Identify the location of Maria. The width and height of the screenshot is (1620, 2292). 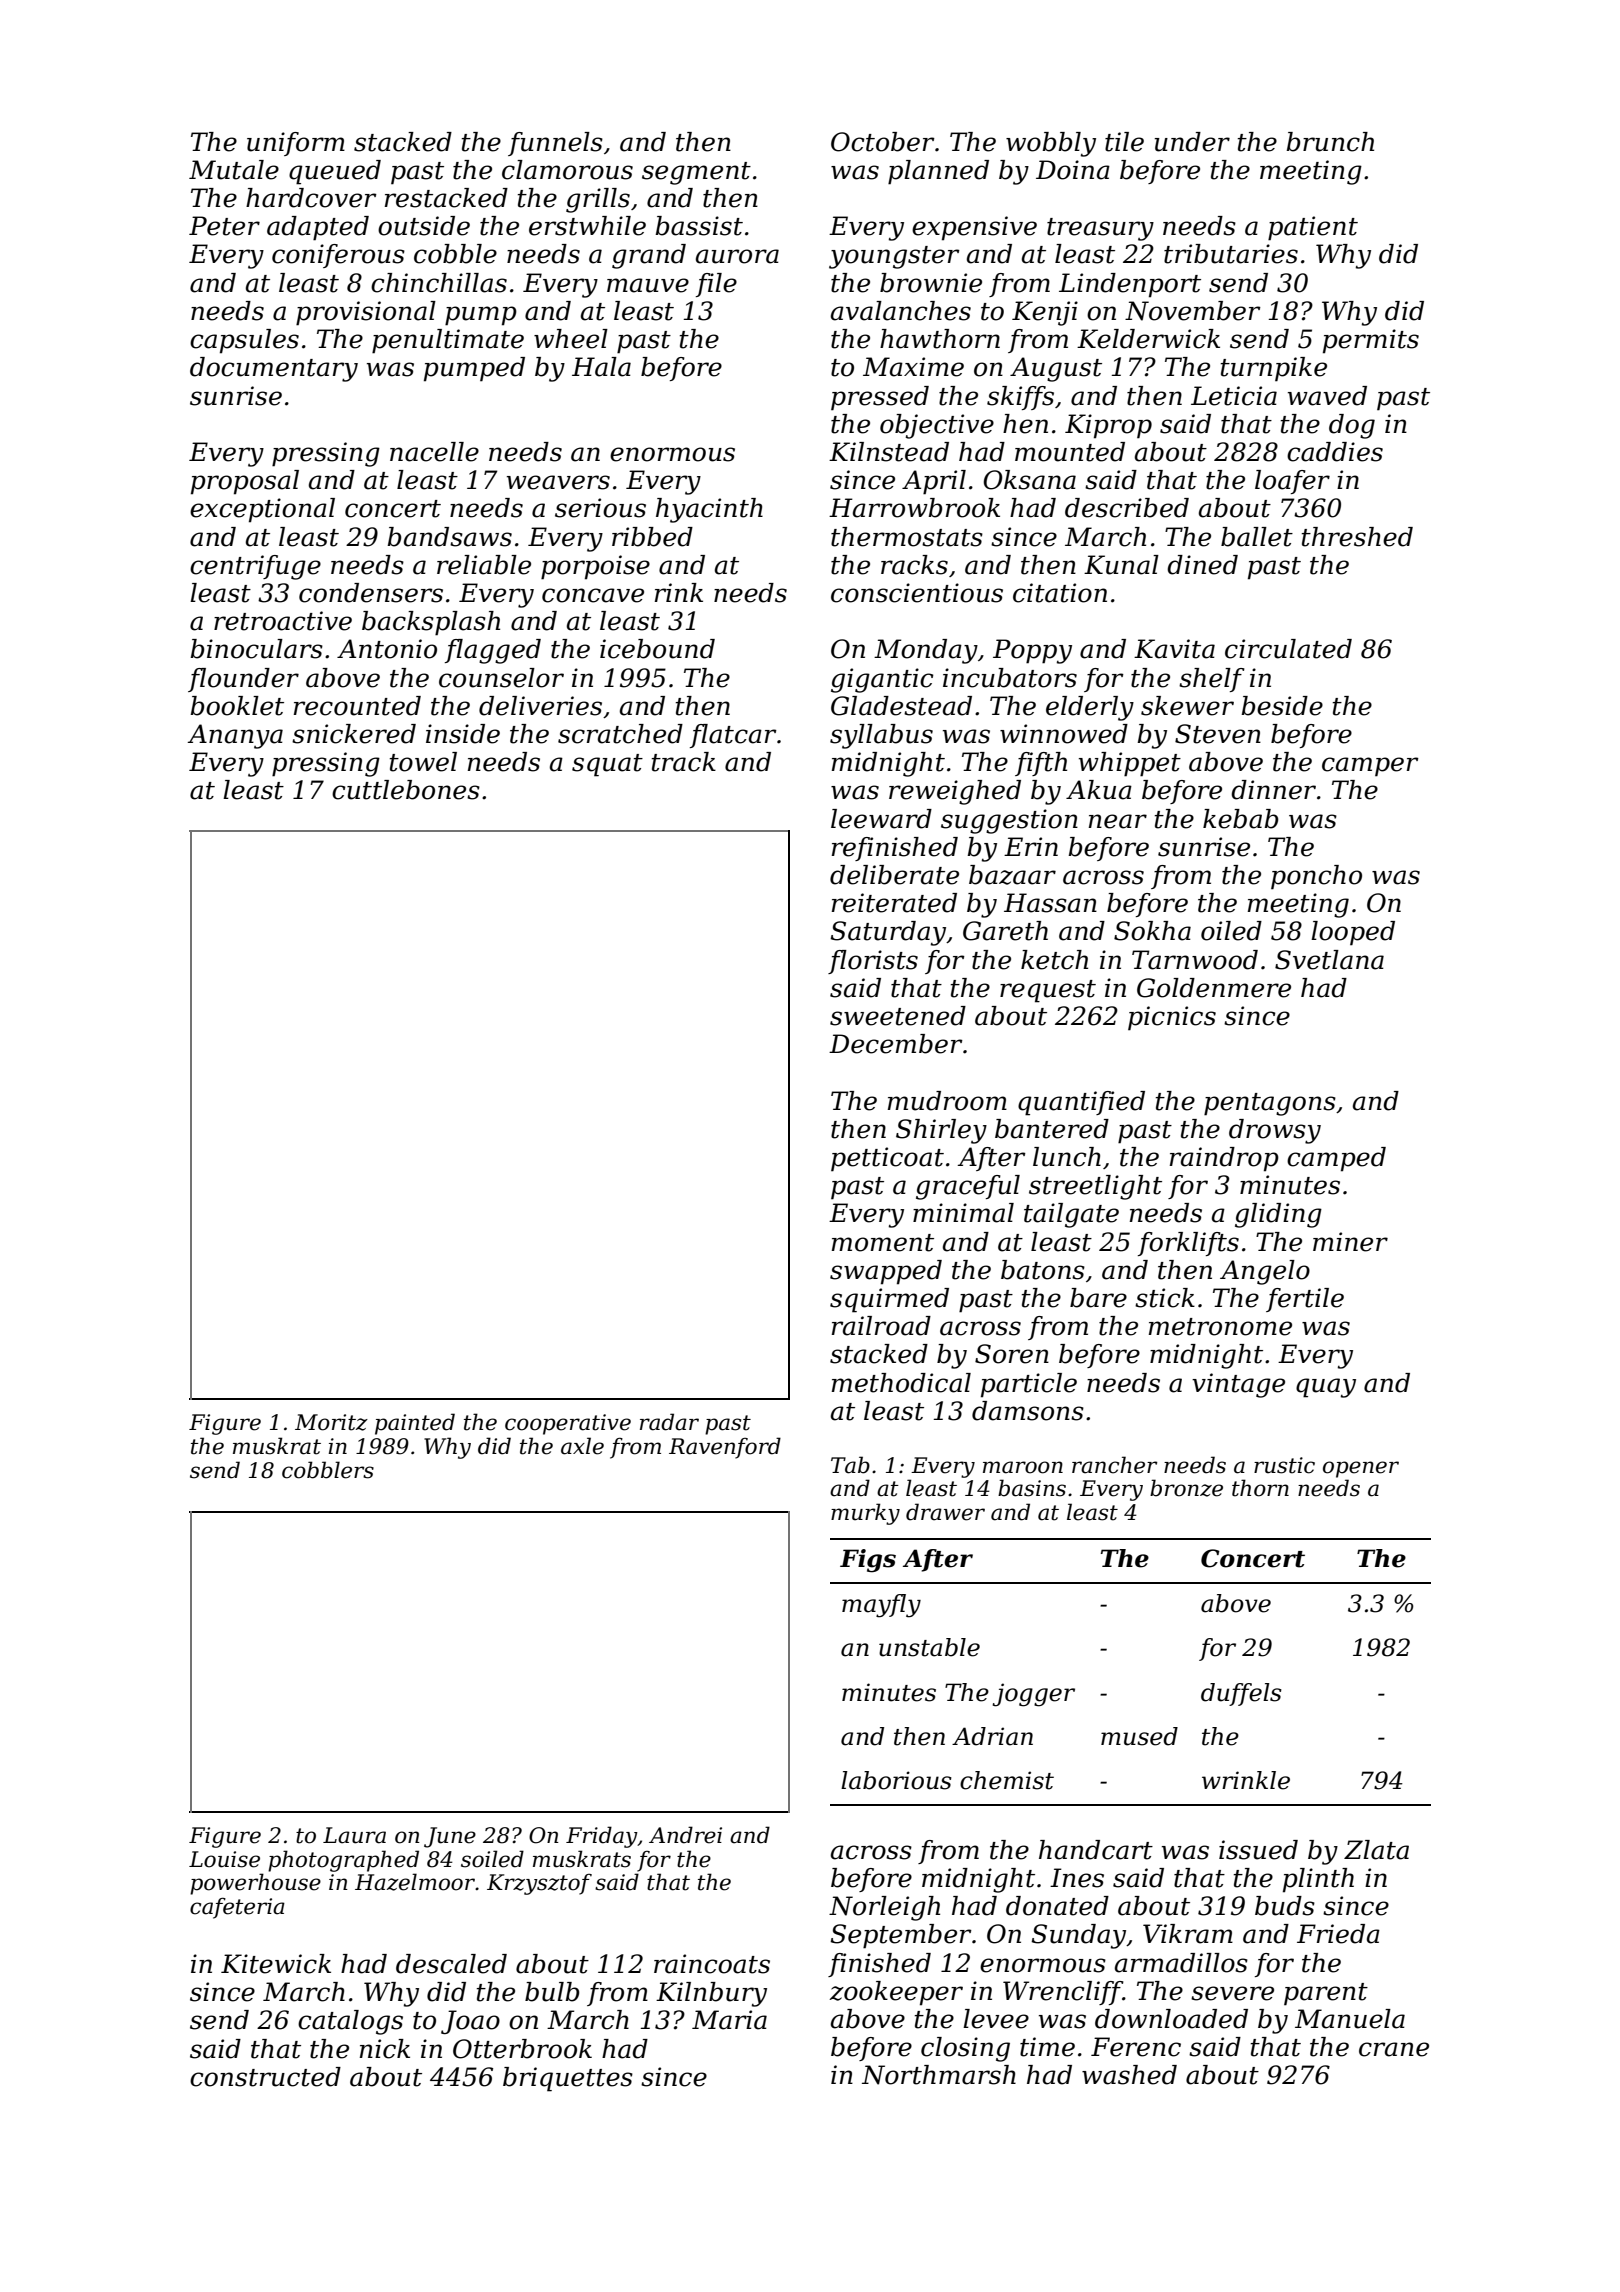
(729, 2020).
